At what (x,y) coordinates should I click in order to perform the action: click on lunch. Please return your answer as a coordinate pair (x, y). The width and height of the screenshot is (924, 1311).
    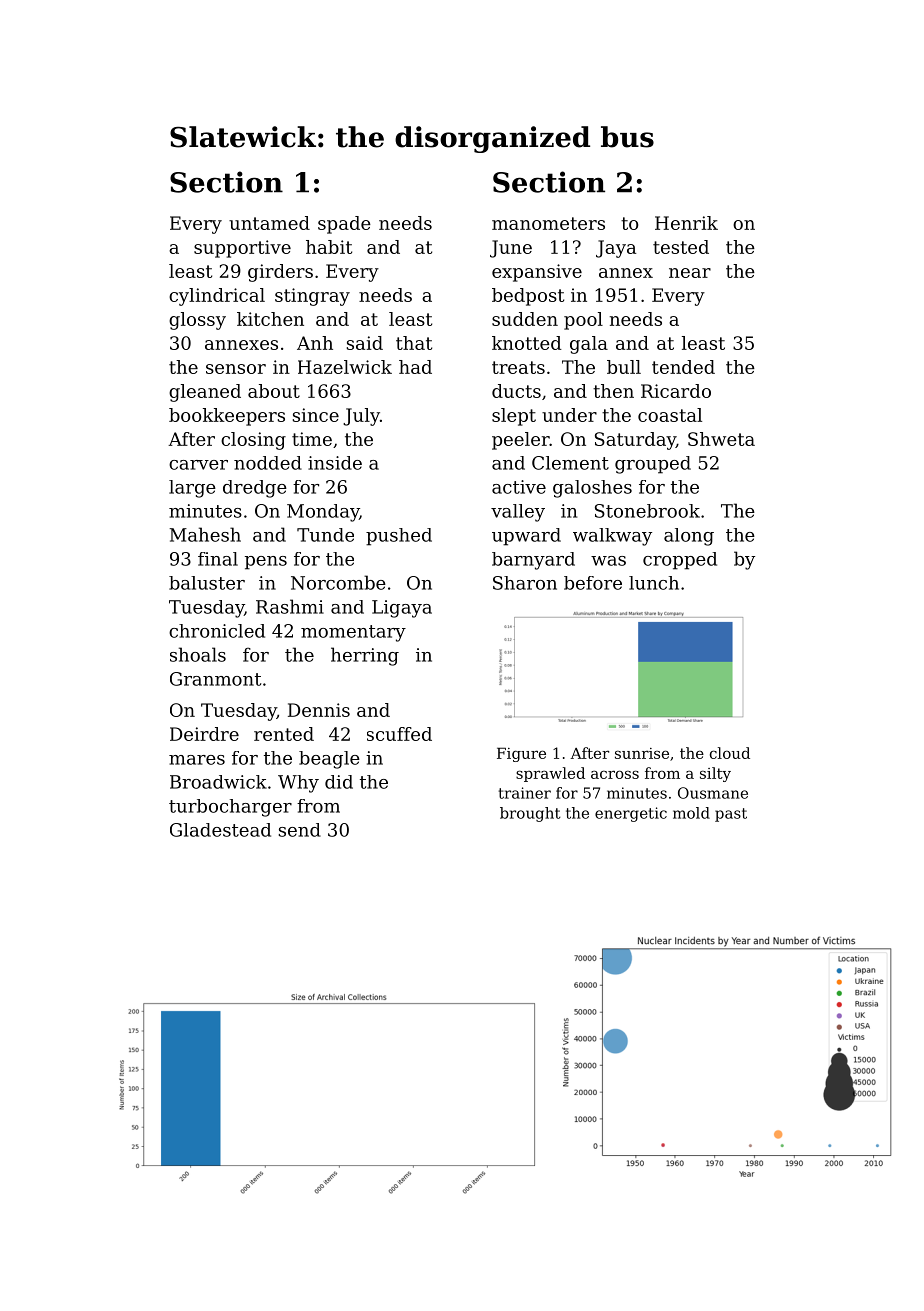
    Looking at the image, I should click on (654, 583).
